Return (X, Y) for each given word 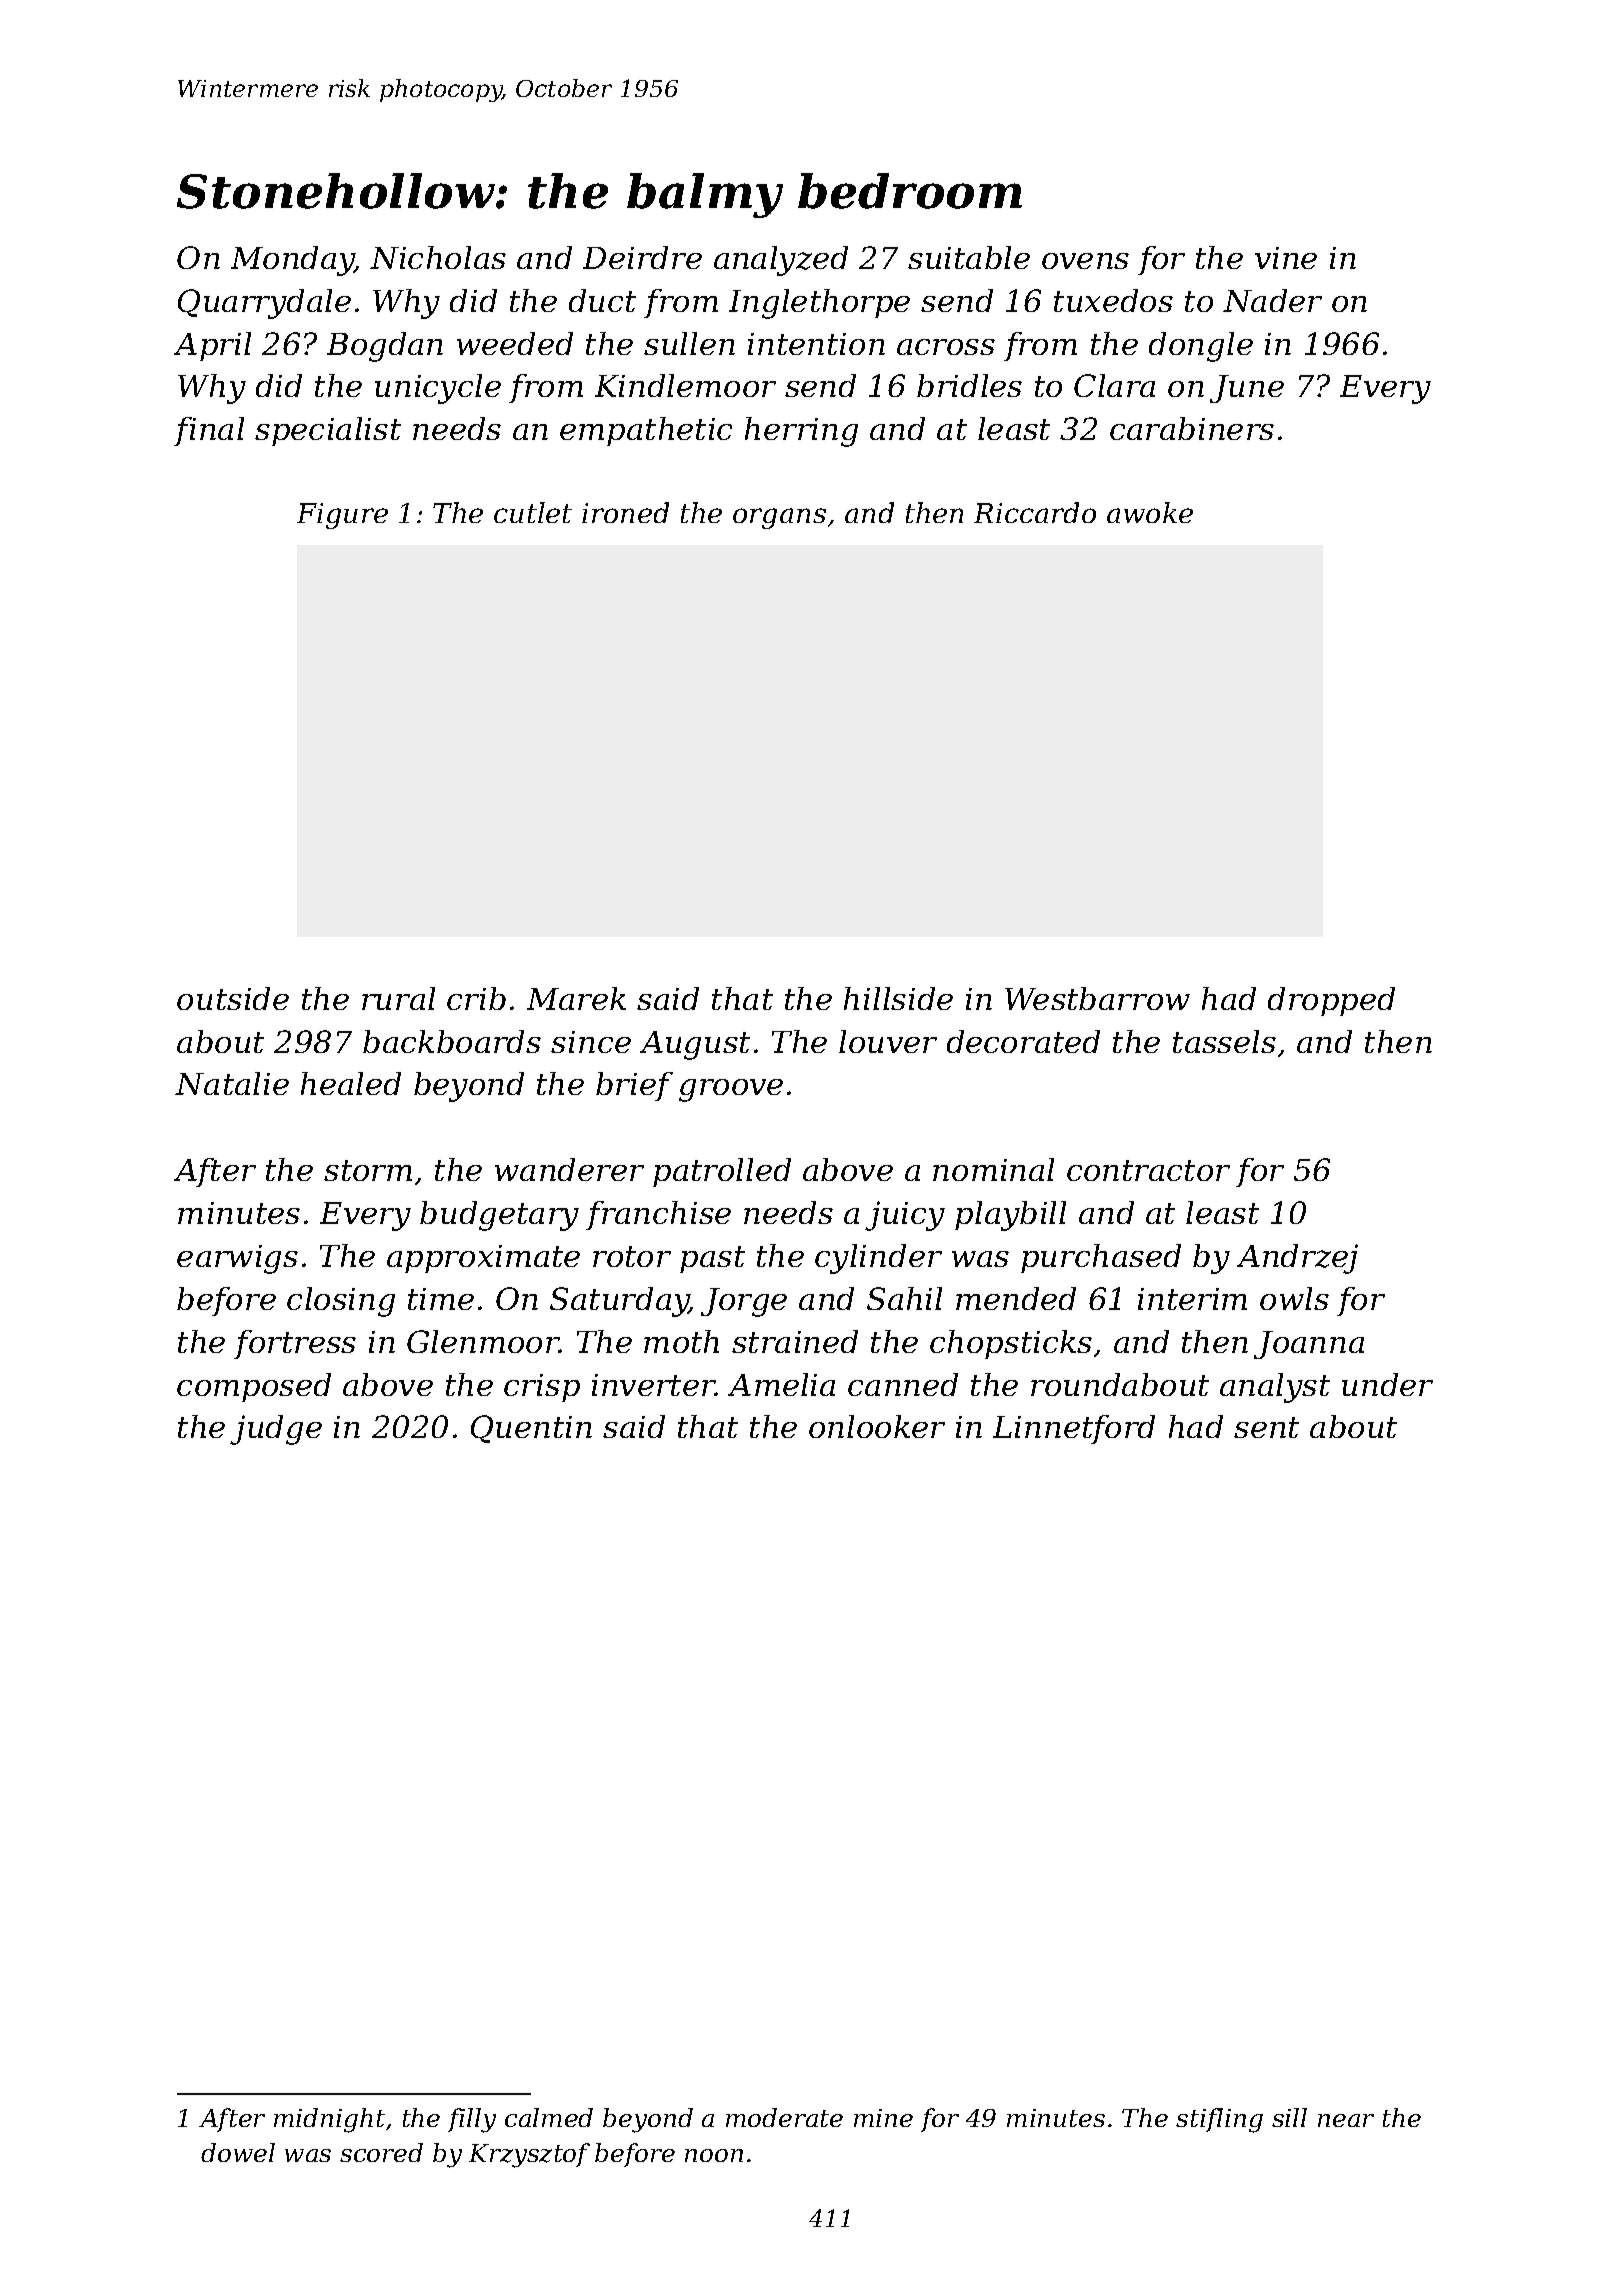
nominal (993, 1169)
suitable (969, 257)
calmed (549, 2117)
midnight (329, 2120)
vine (1286, 258)
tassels (1224, 1041)
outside (233, 998)
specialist (328, 431)
